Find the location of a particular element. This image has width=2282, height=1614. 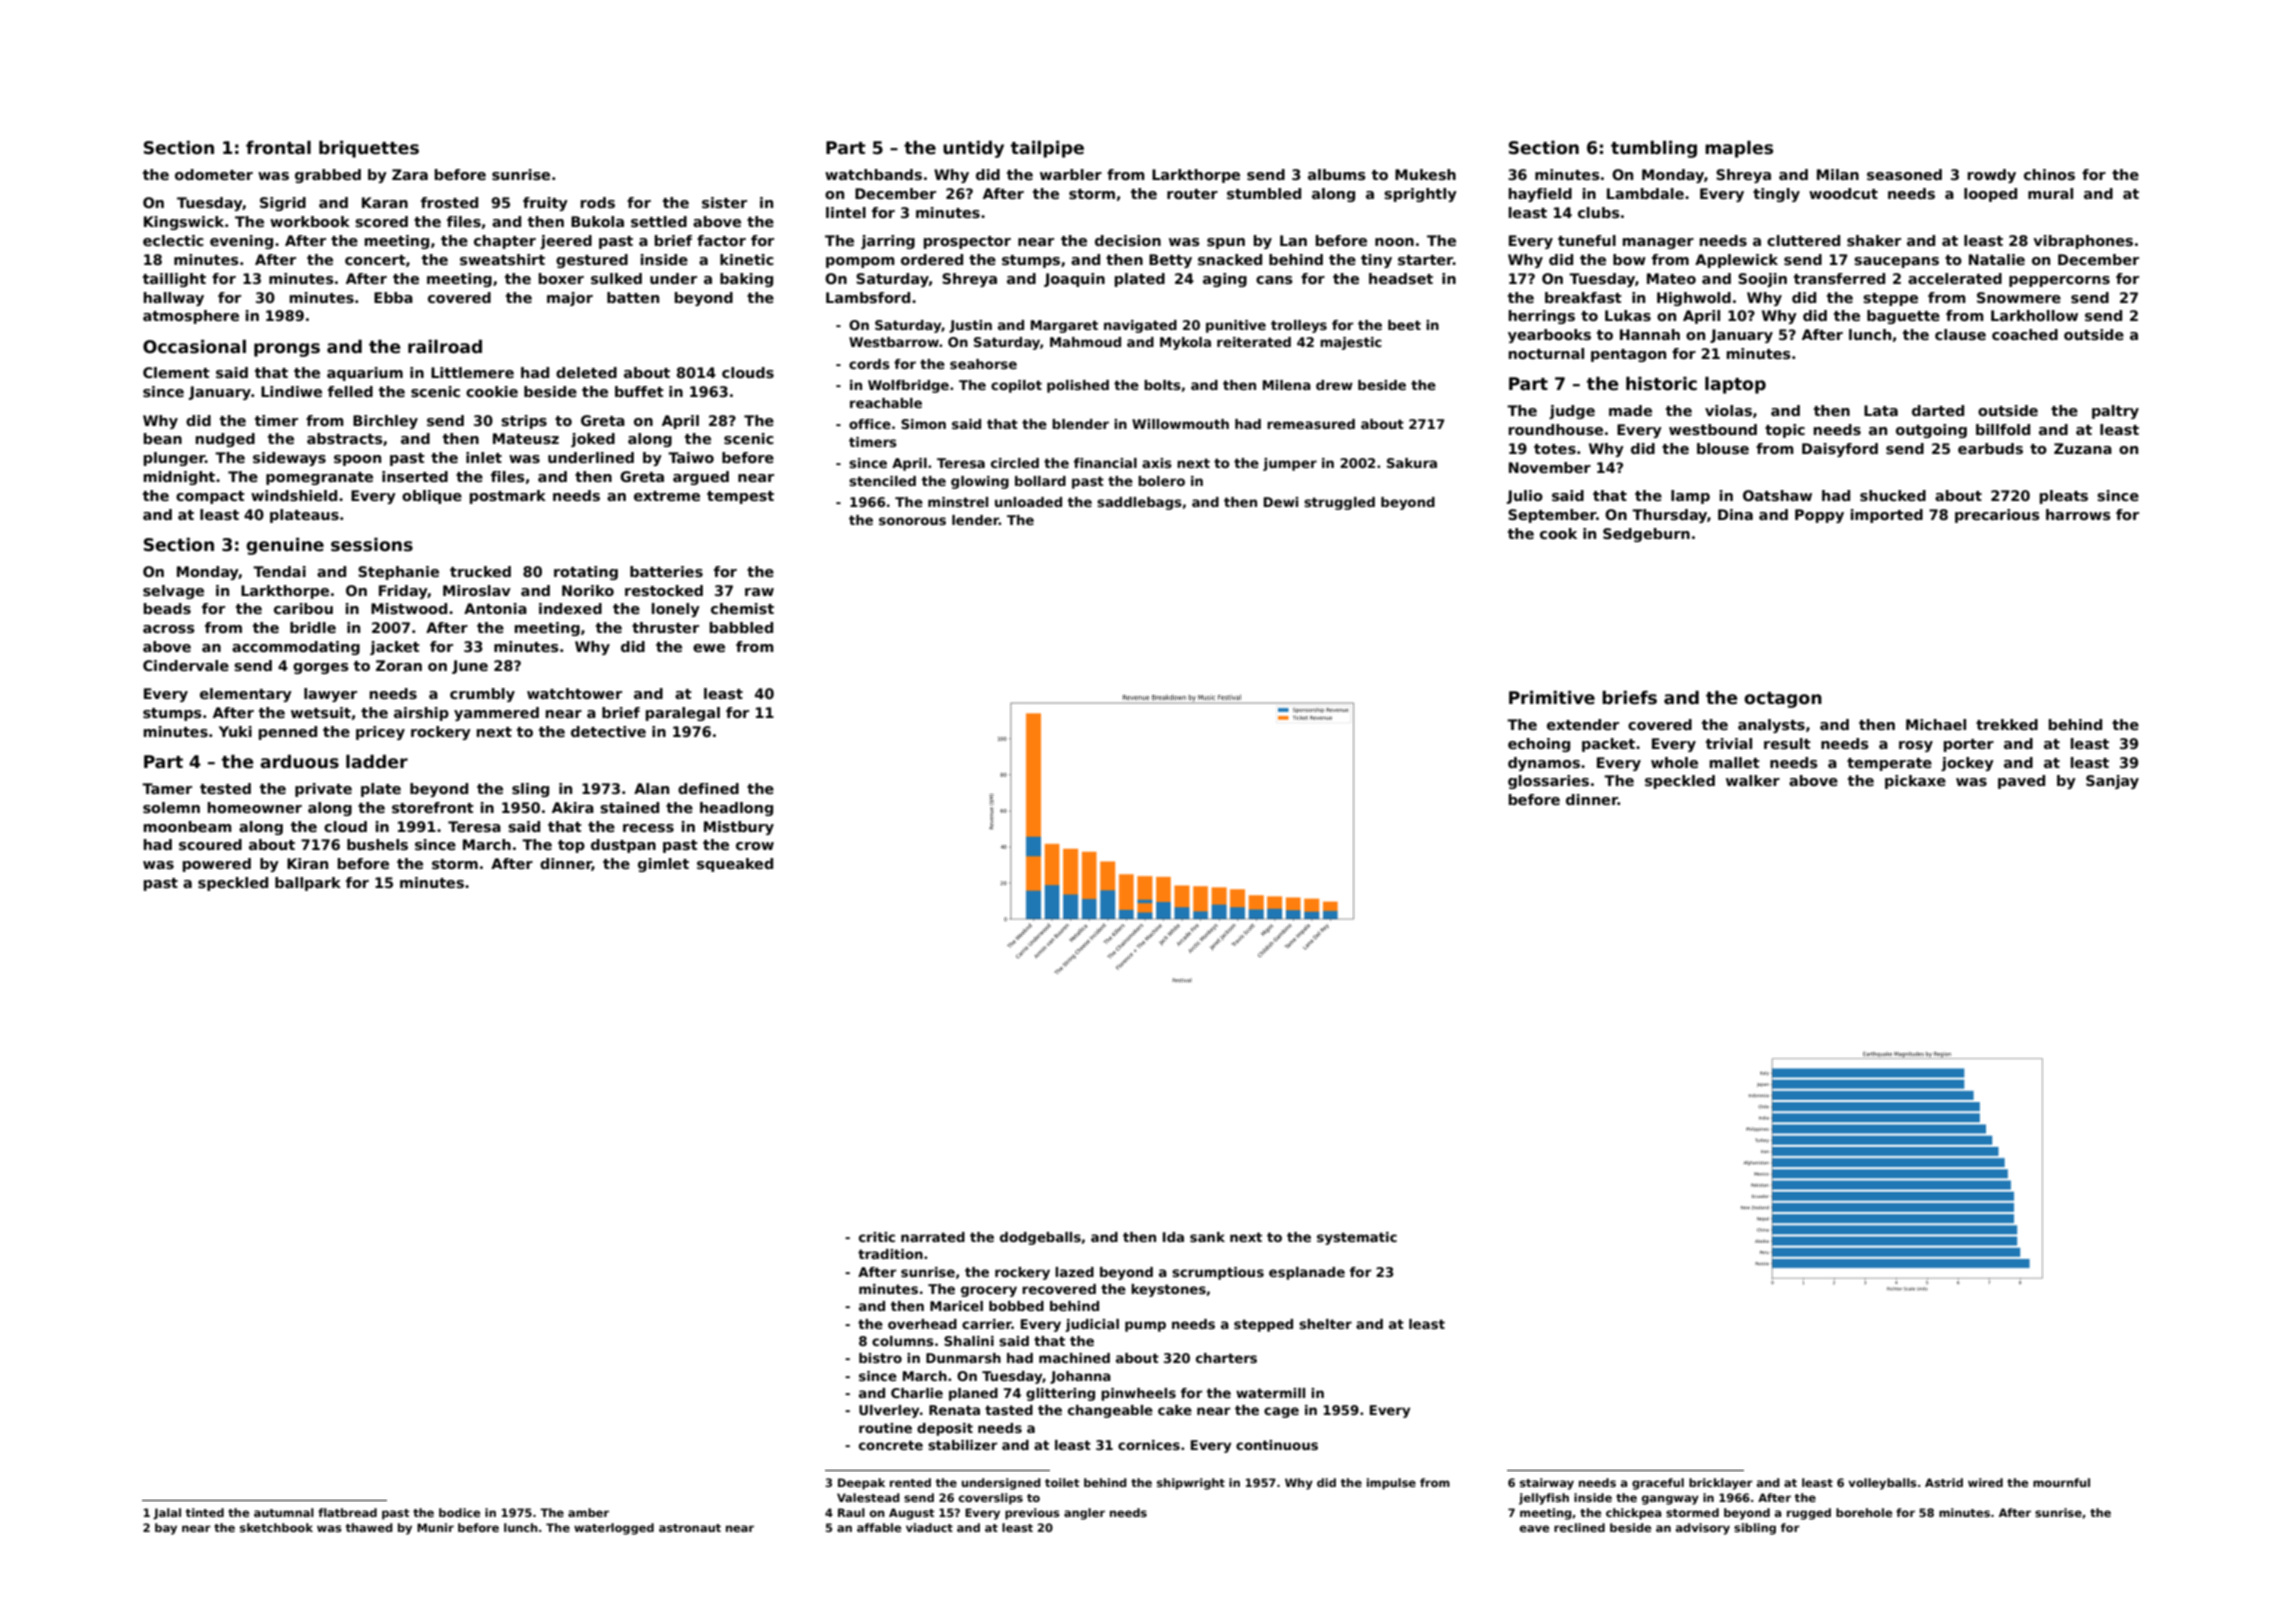

Primitive is located at coordinates (1552, 698).
